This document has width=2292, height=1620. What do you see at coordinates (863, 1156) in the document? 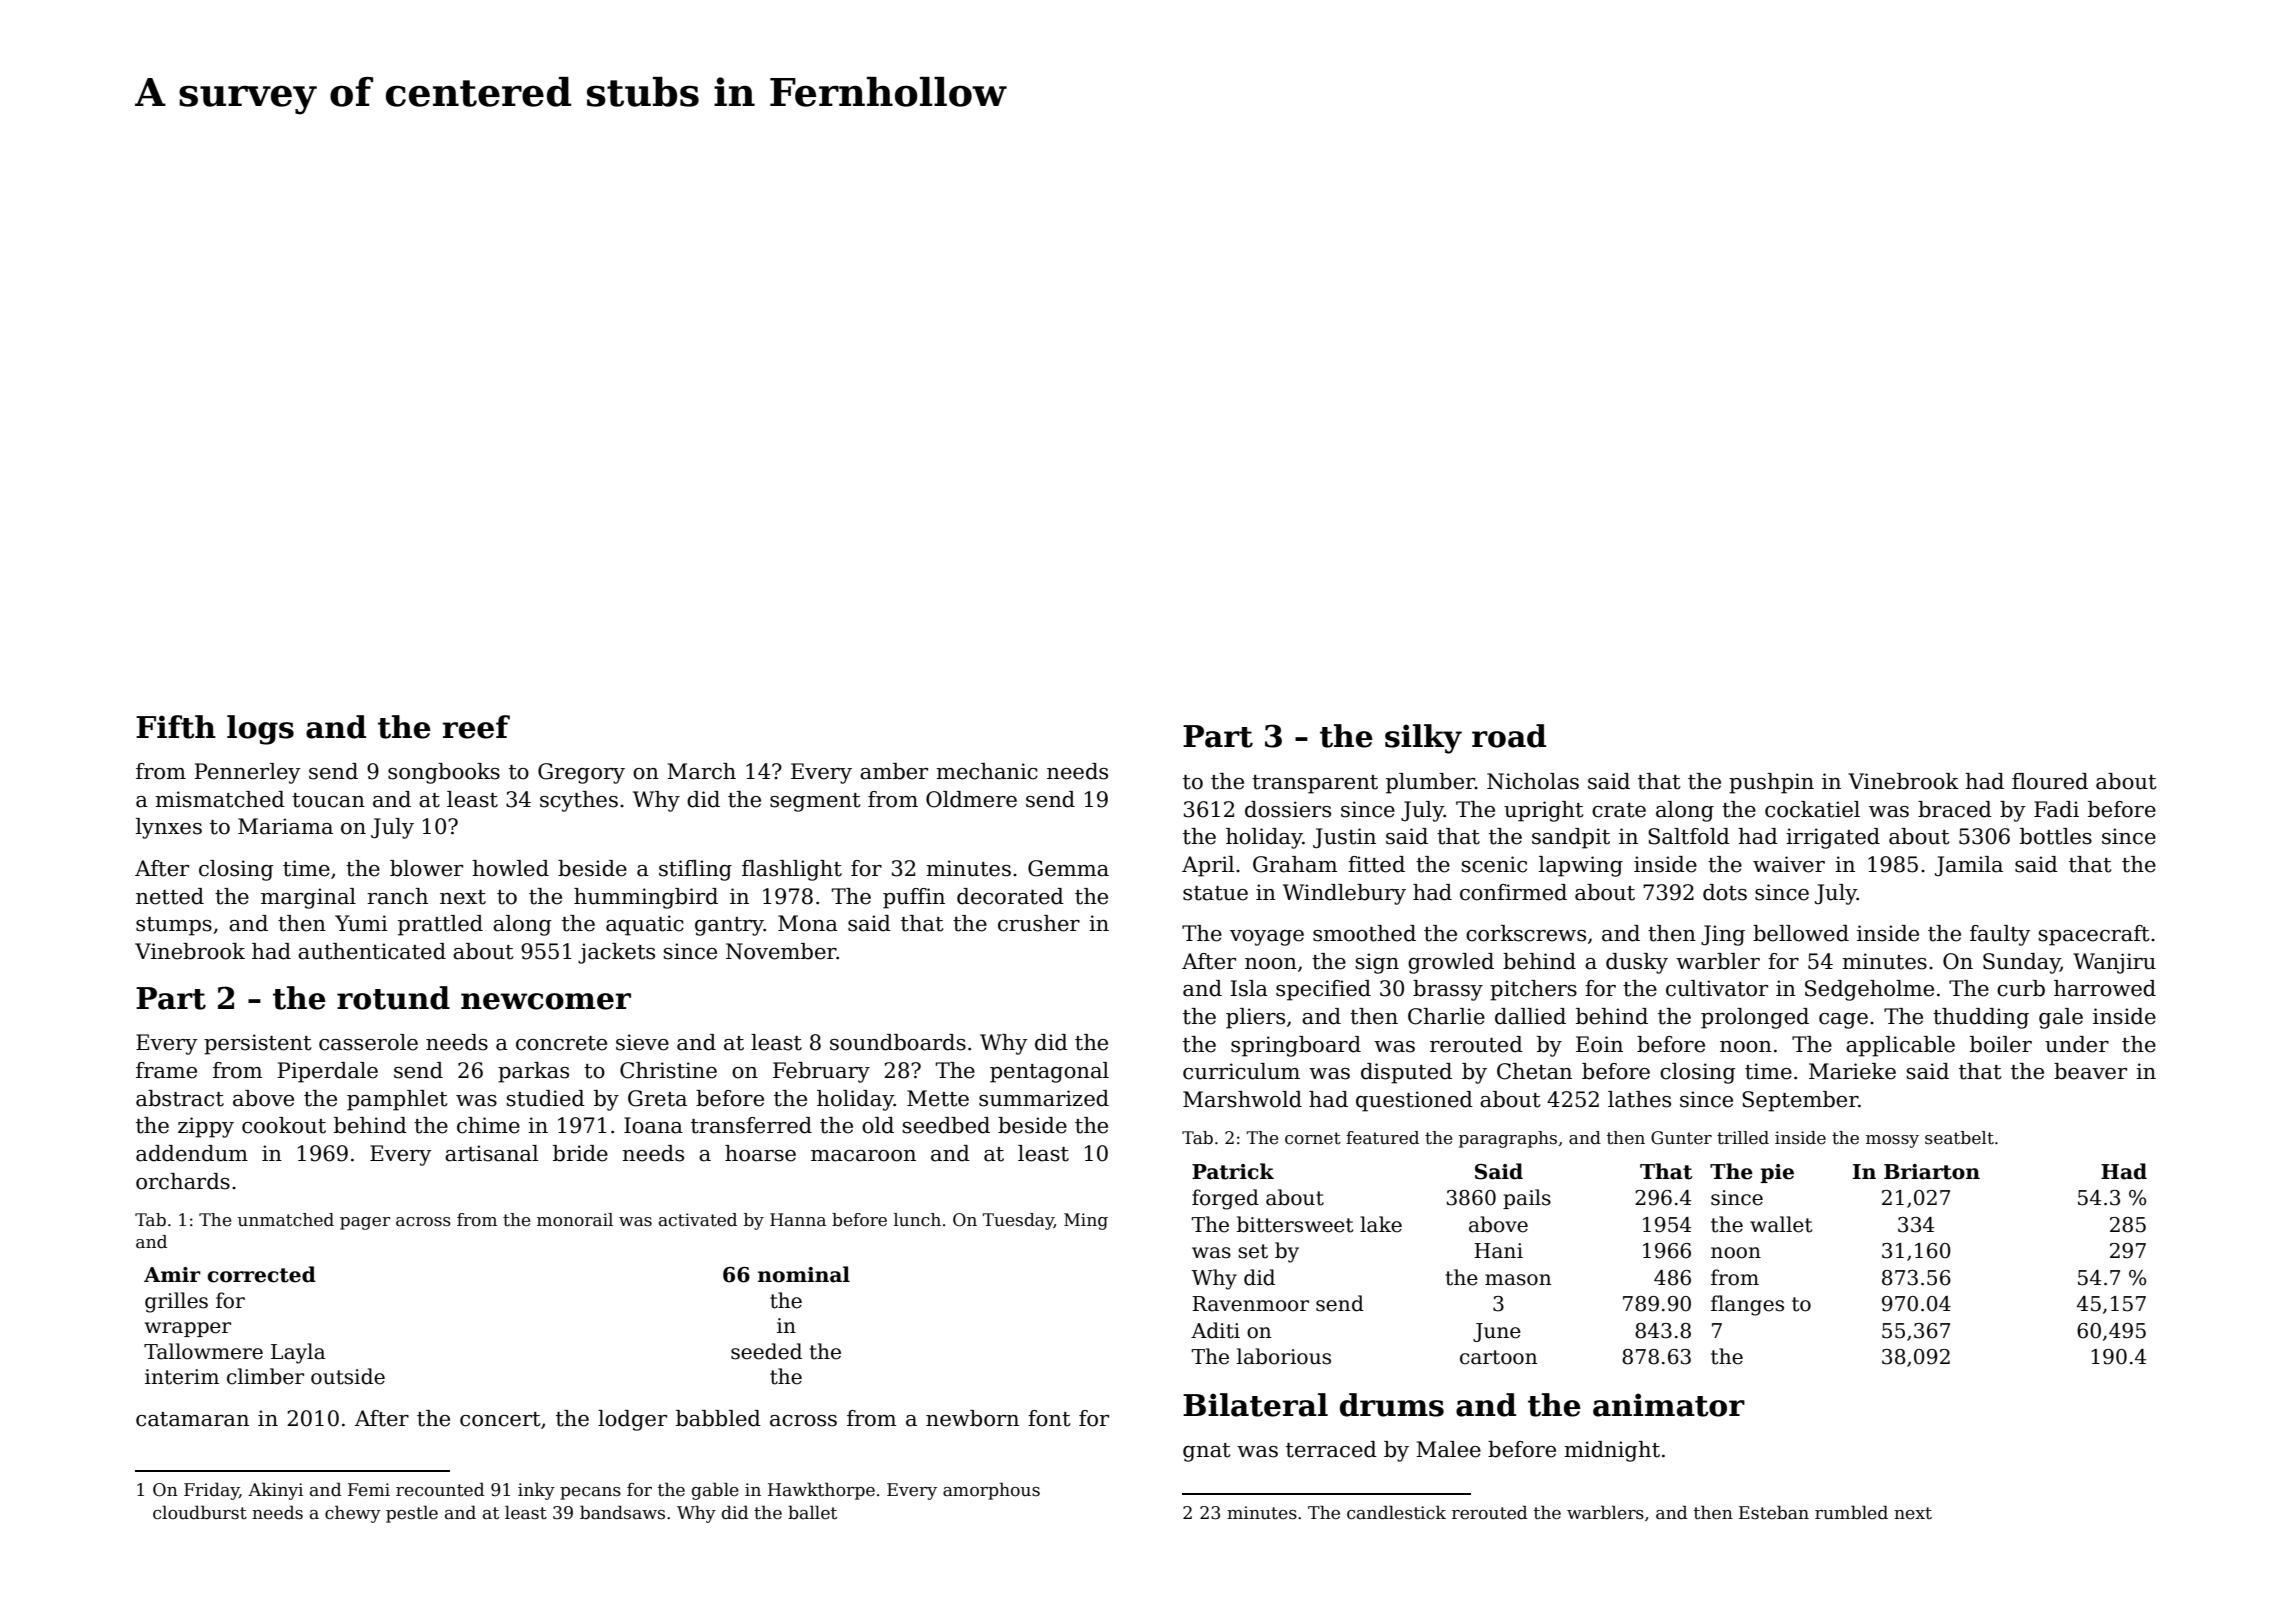
I see `macaroon` at bounding box center [863, 1156].
